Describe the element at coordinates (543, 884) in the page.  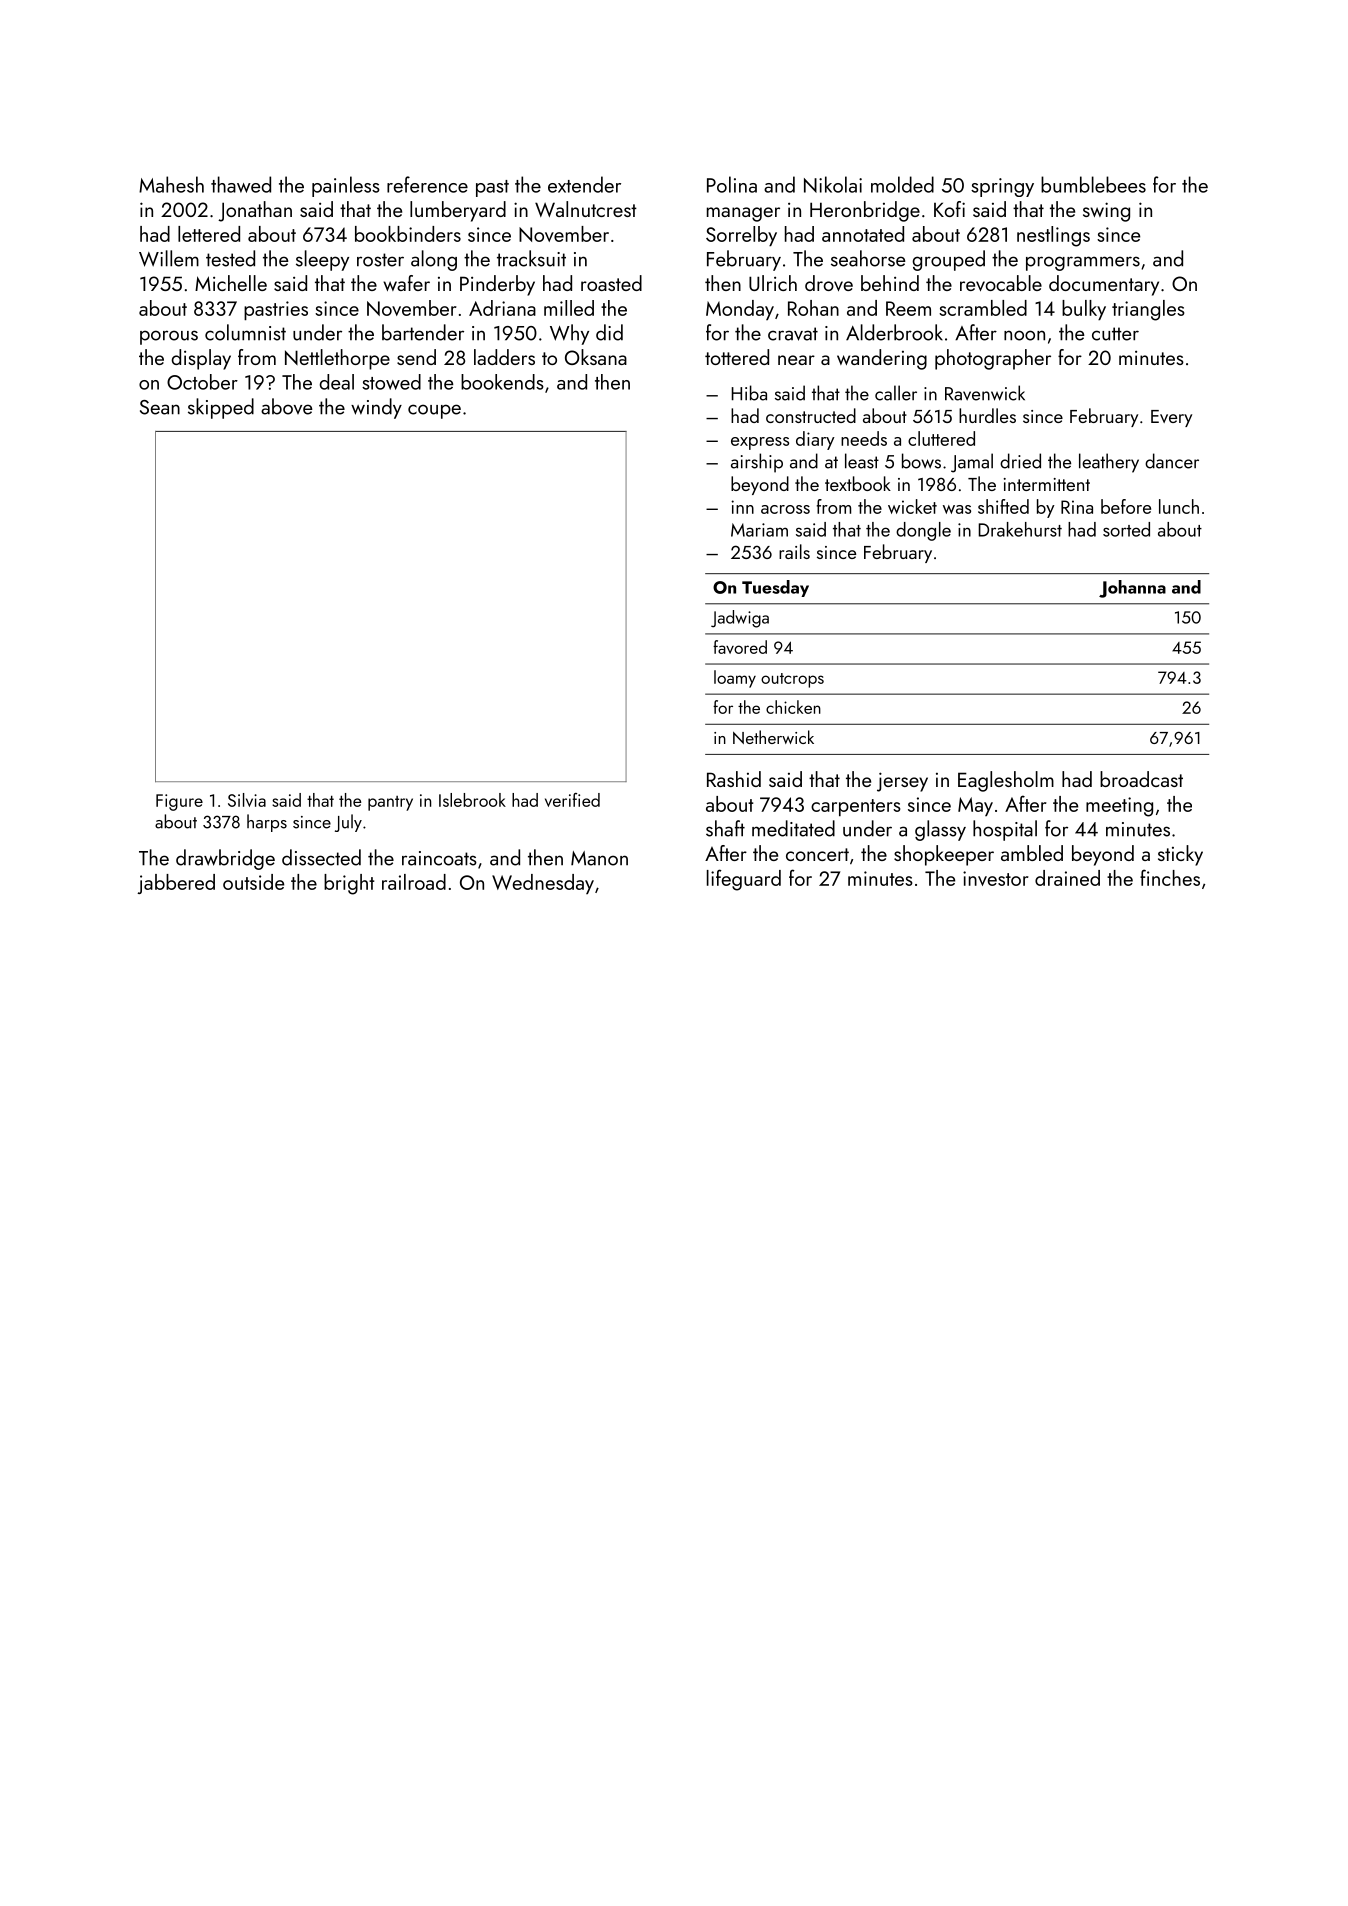
I see `Wednesday` at that location.
